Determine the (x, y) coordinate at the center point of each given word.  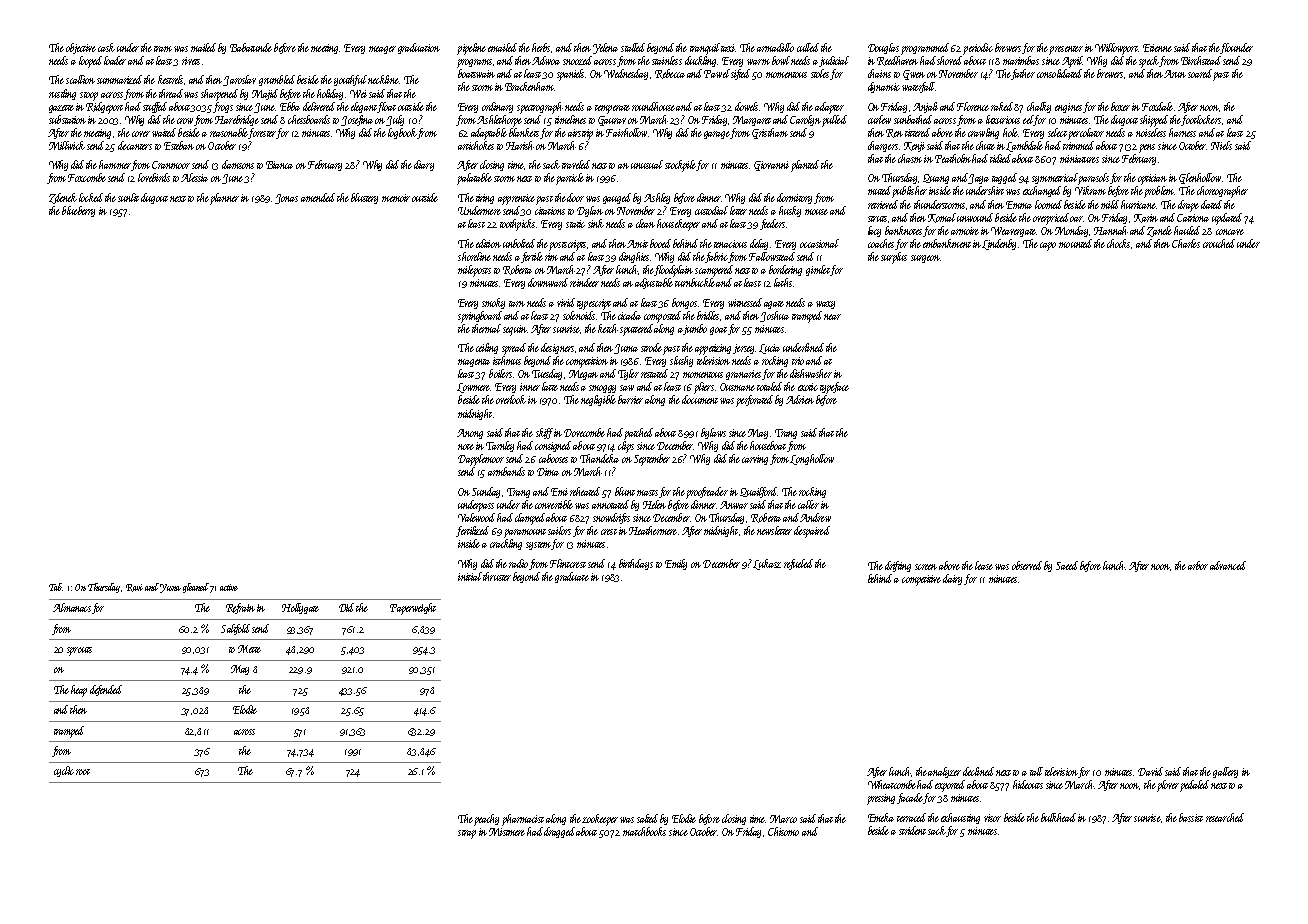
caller (808, 504)
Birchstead (1201, 60)
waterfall (918, 87)
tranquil (705, 49)
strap (467, 834)
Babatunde (251, 47)
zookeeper (600, 820)
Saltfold (235, 629)
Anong (470, 434)
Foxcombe (87, 177)
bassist (1191, 817)
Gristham (770, 133)
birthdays (636, 564)
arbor (1198, 565)
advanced (1228, 565)
